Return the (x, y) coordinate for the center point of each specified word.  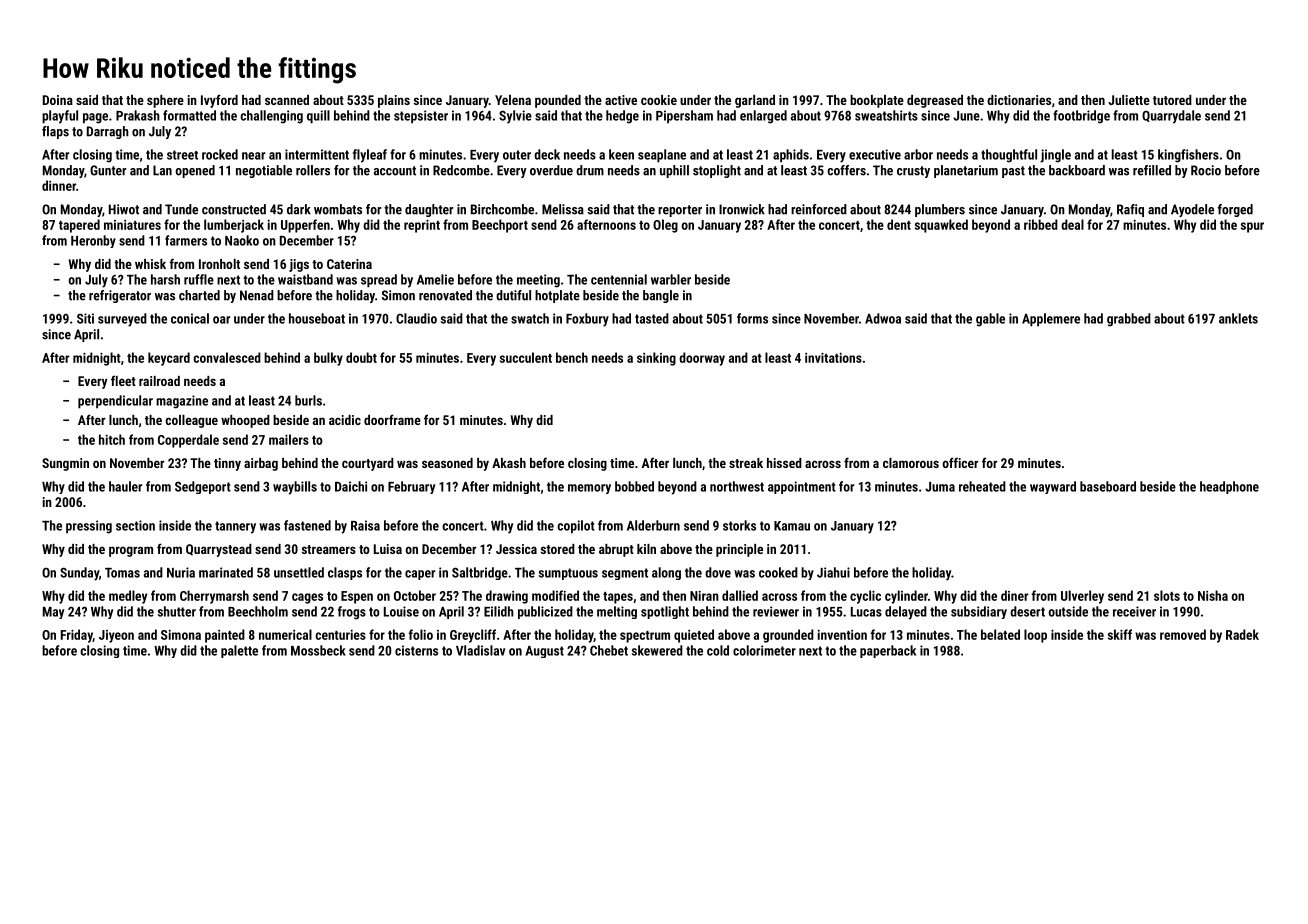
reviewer (776, 611)
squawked (941, 226)
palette (239, 651)
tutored (1172, 100)
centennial (619, 279)
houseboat (317, 318)
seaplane (662, 156)
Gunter (108, 170)
